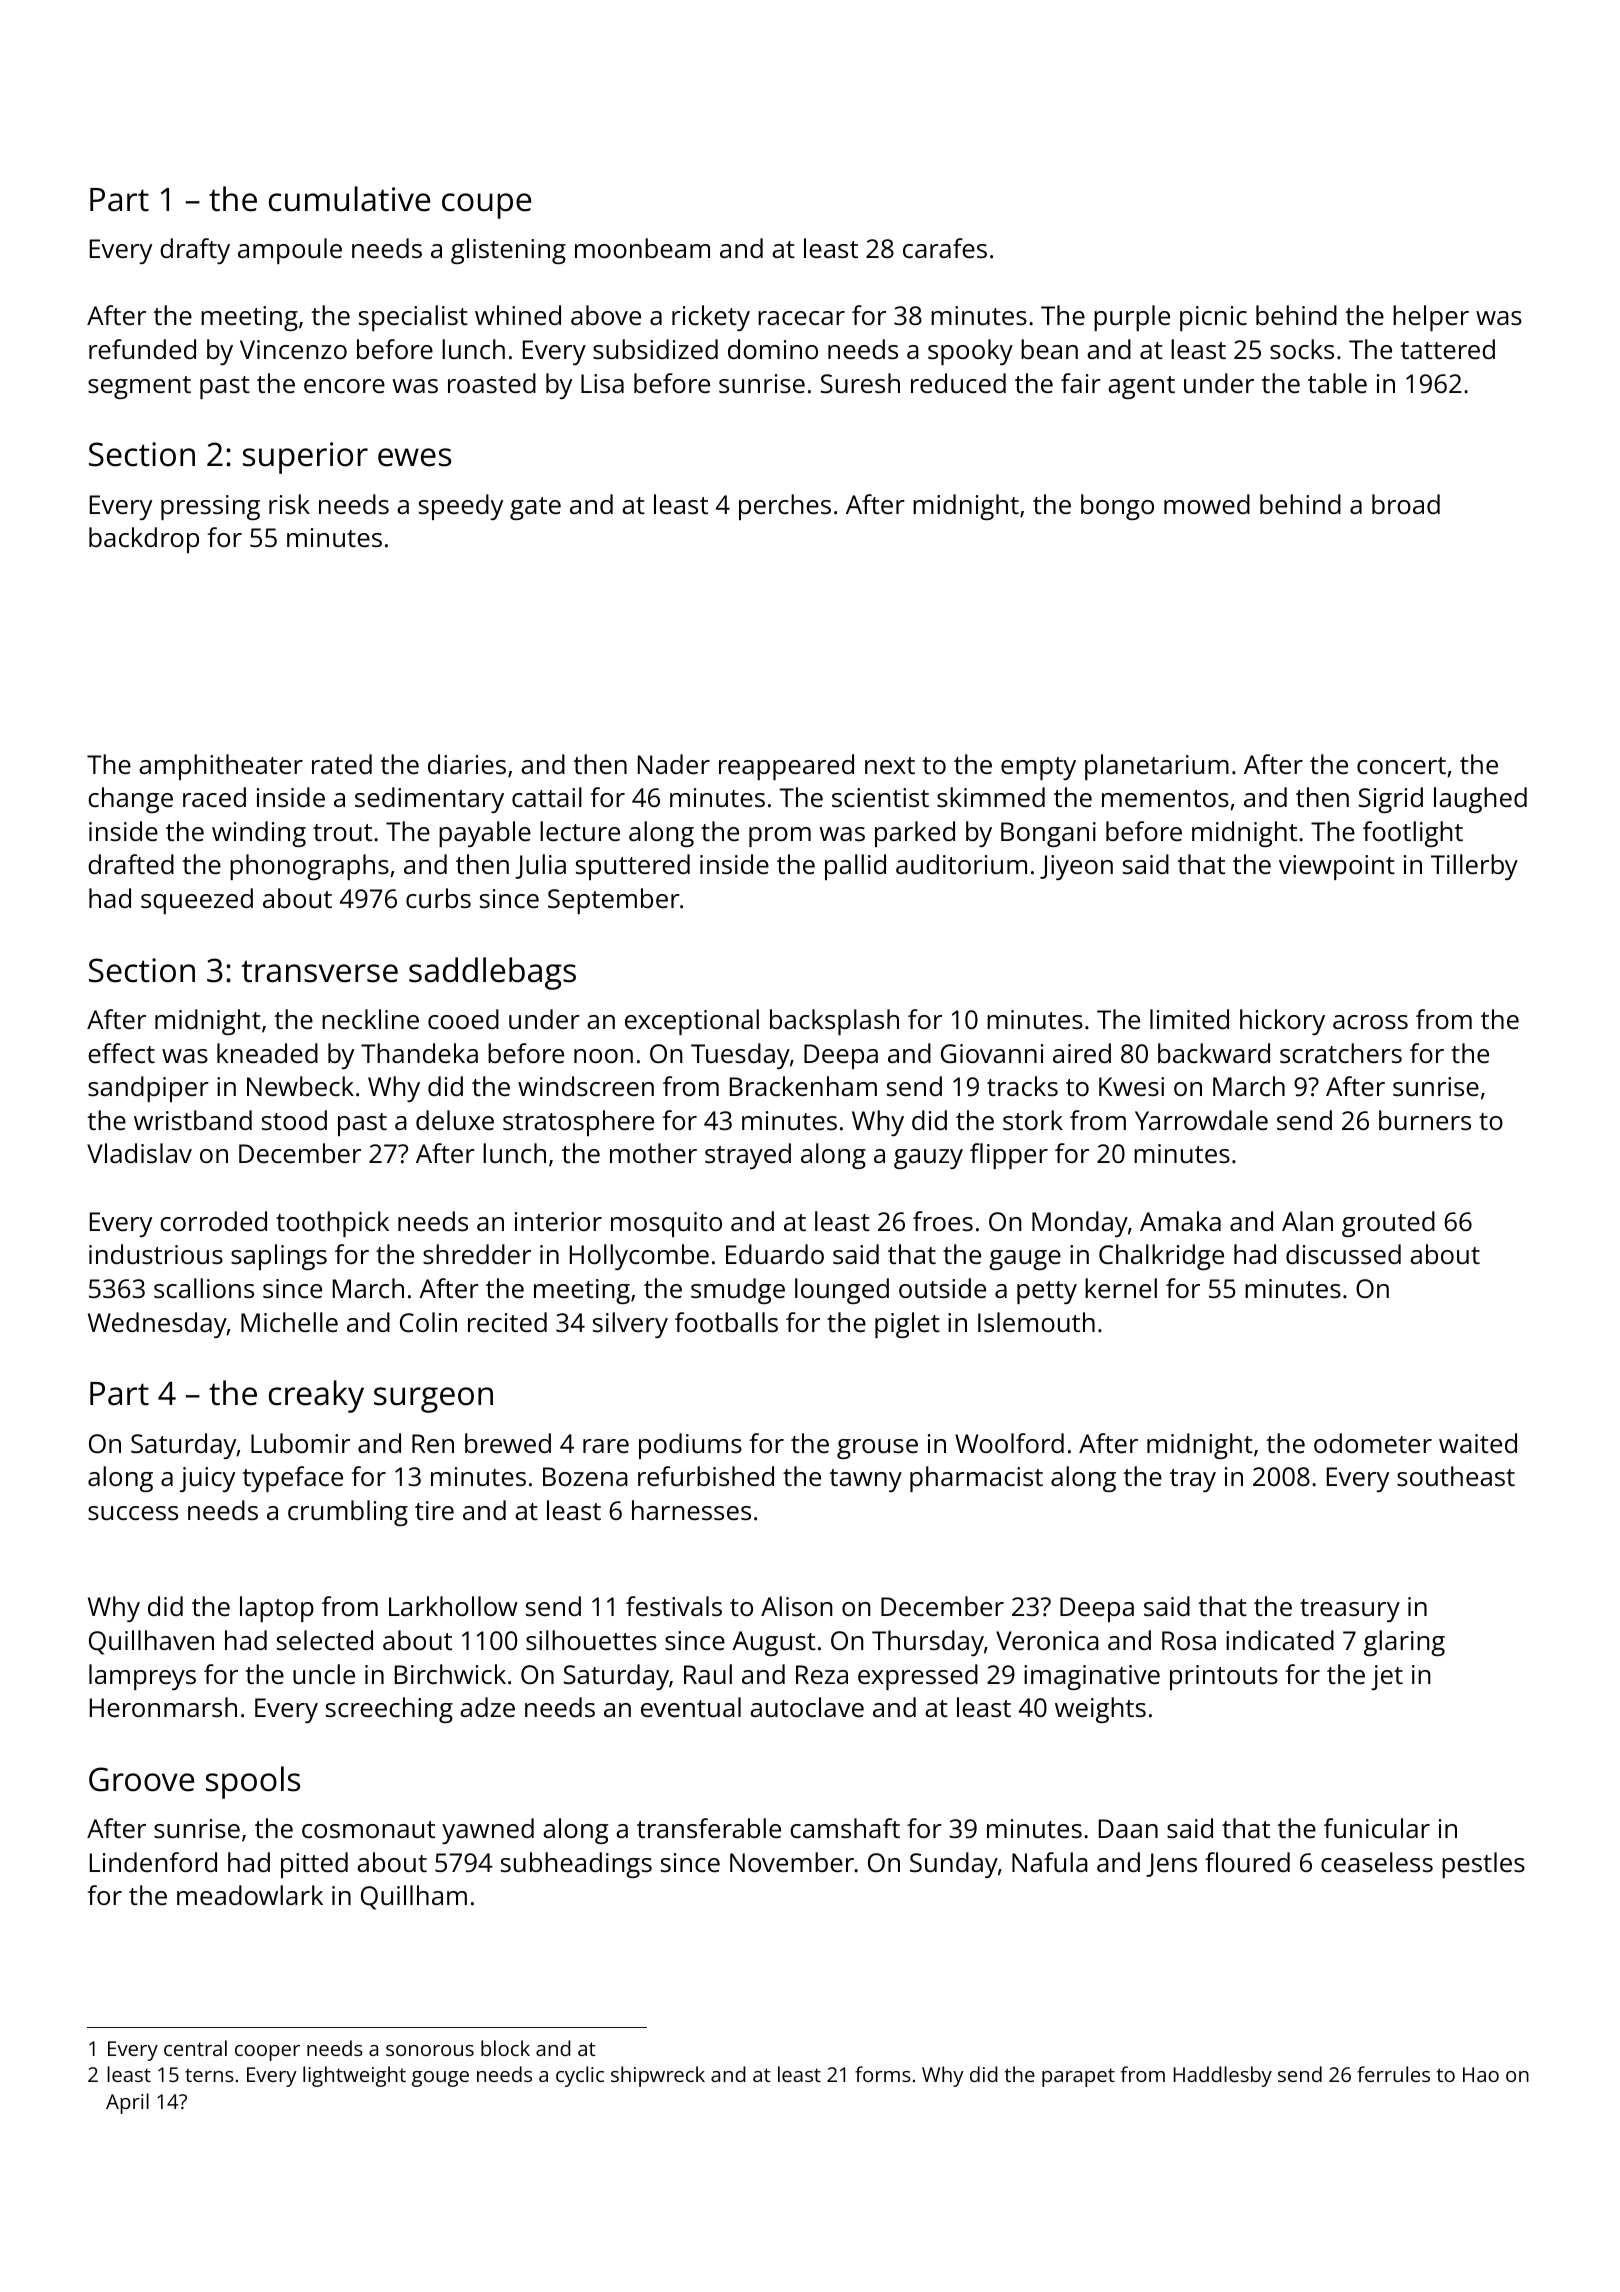  What do you see at coordinates (918, 1677) in the page?
I see `expressed` at bounding box center [918, 1677].
